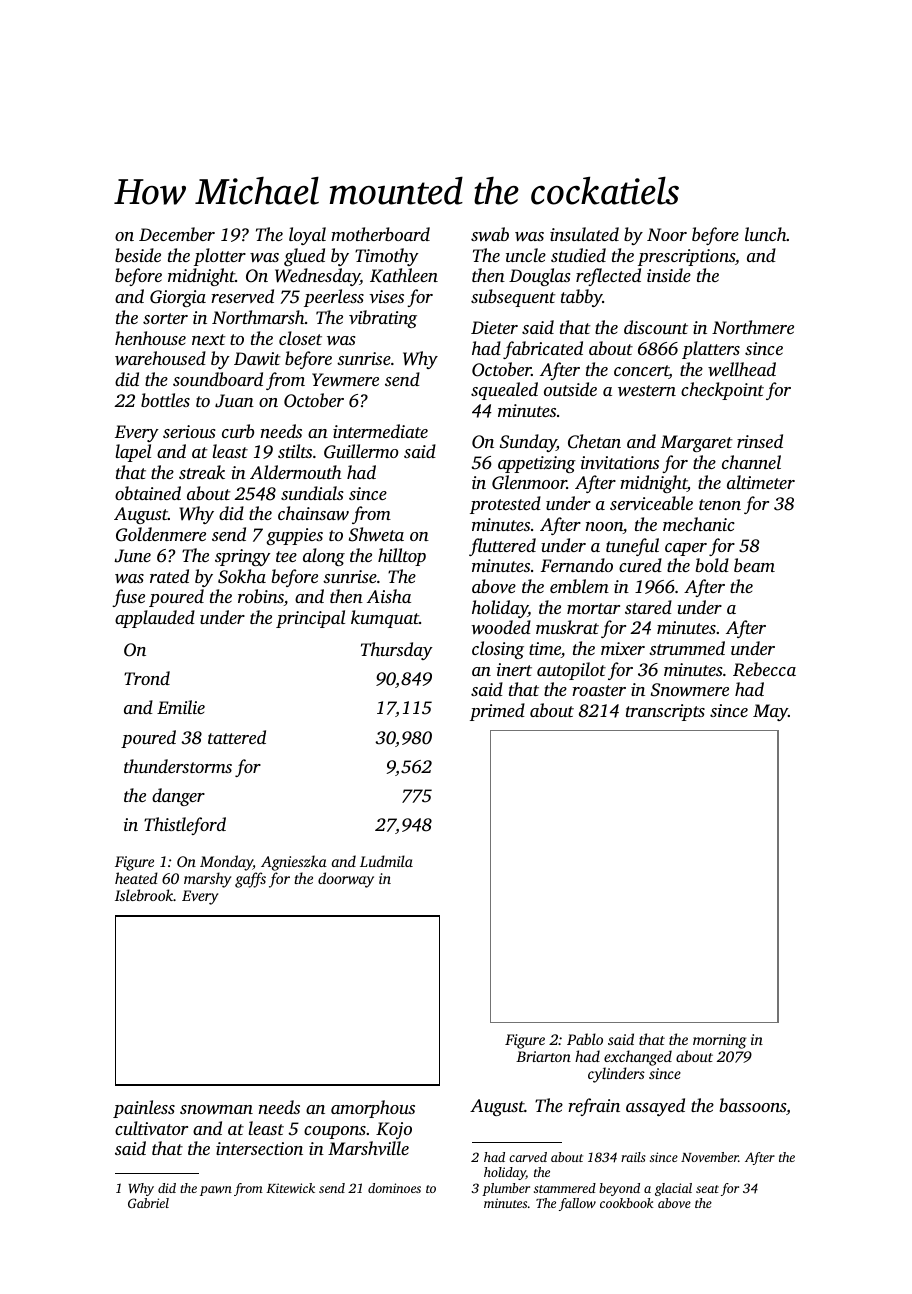 This screenshot has width=912, height=1294. What do you see at coordinates (506, 1189) in the screenshot?
I see `plumber` at bounding box center [506, 1189].
